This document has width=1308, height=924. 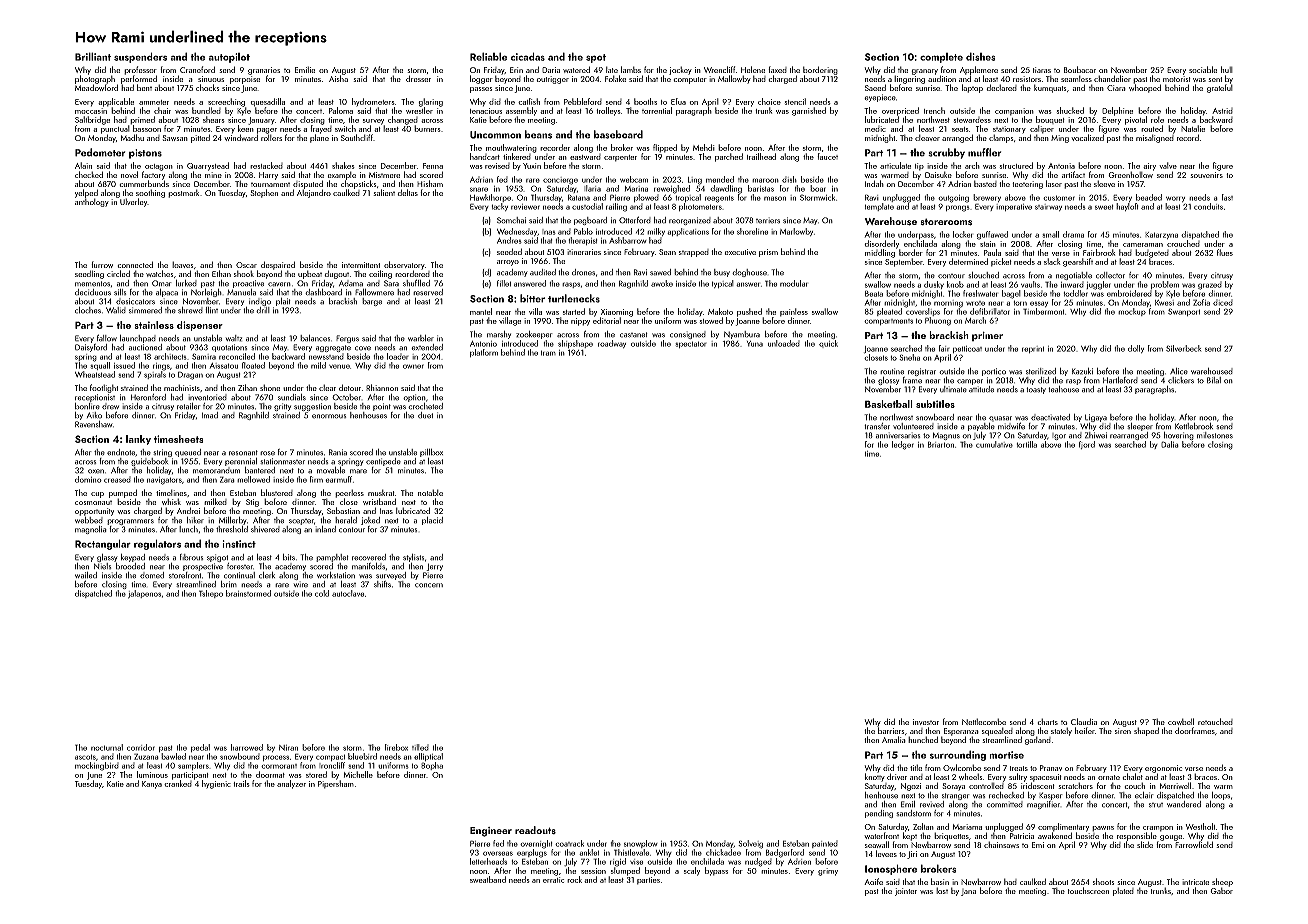 What do you see at coordinates (134, 202) in the document?
I see `Ulverley` at bounding box center [134, 202].
